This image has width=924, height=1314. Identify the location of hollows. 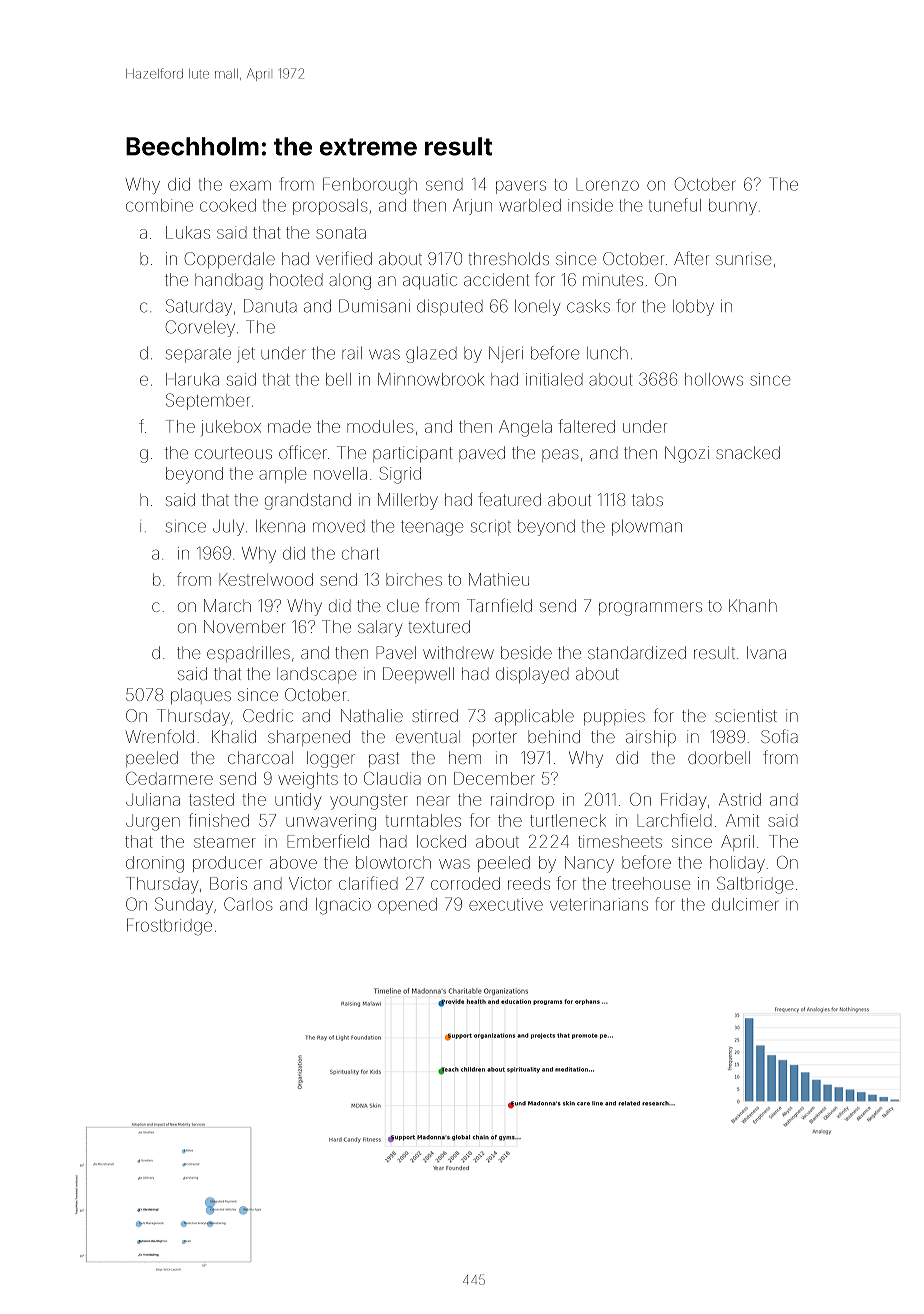
(714, 379).
